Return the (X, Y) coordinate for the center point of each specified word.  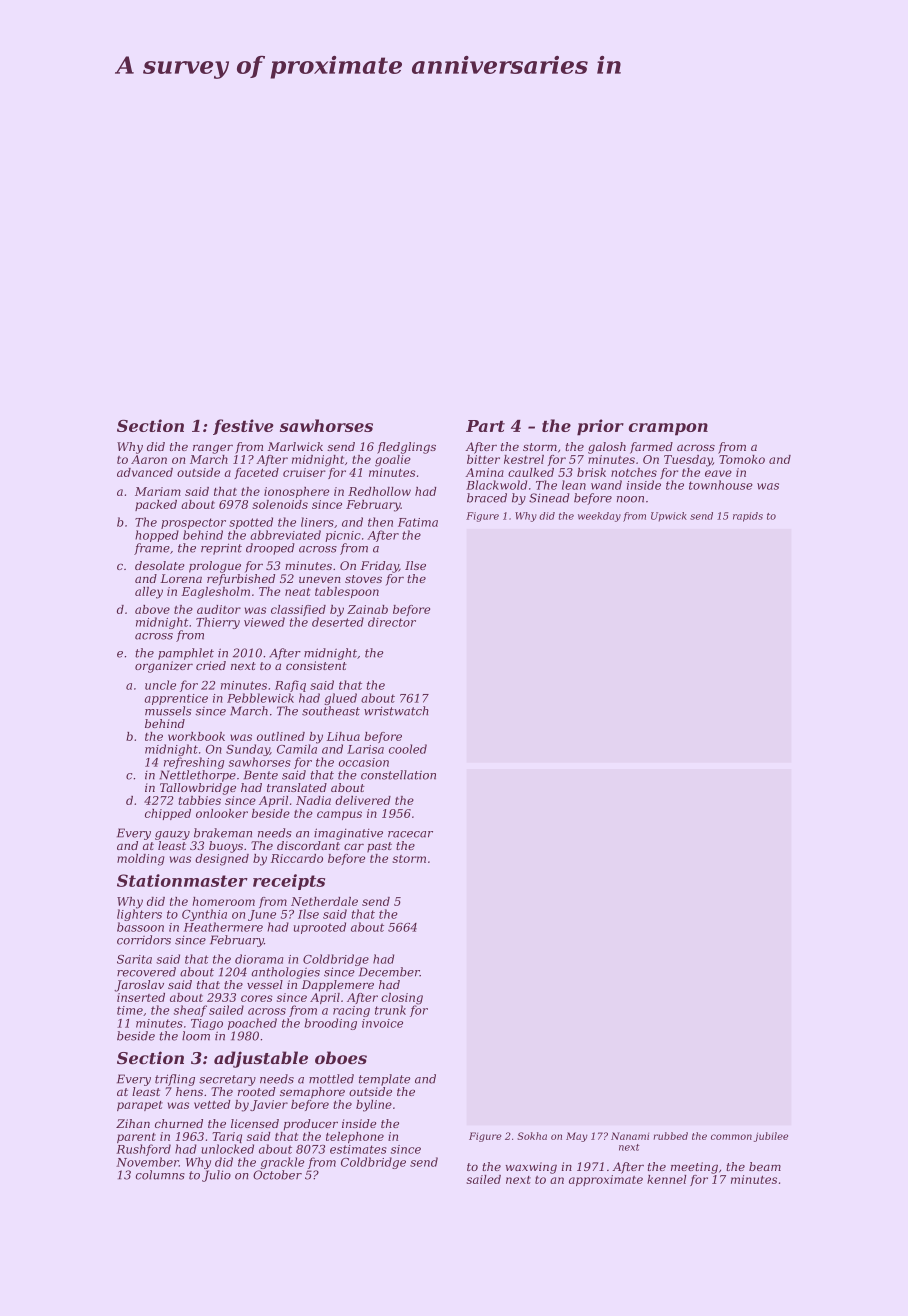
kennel (666, 1179)
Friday (380, 567)
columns (160, 1175)
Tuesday (688, 461)
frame (152, 549)
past (379, 847)
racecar (410, 834)
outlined (281, 736)
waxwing (531, 1168)
